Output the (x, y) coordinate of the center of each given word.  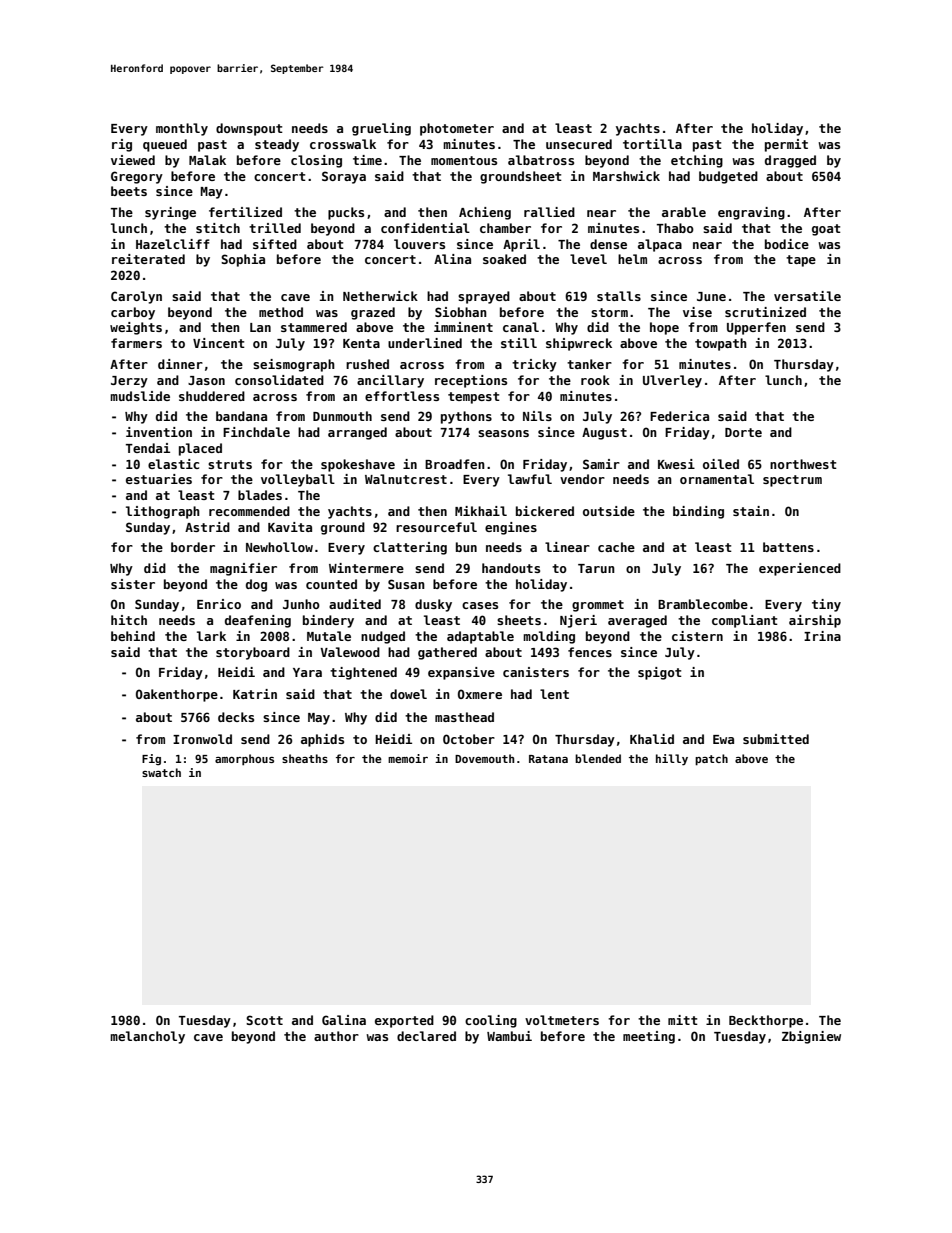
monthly (182, 129)
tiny (826, 605)
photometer (457, 129)
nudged (383, 637)
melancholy (147, 1037)
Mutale (329, 636)
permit (786, 145)
